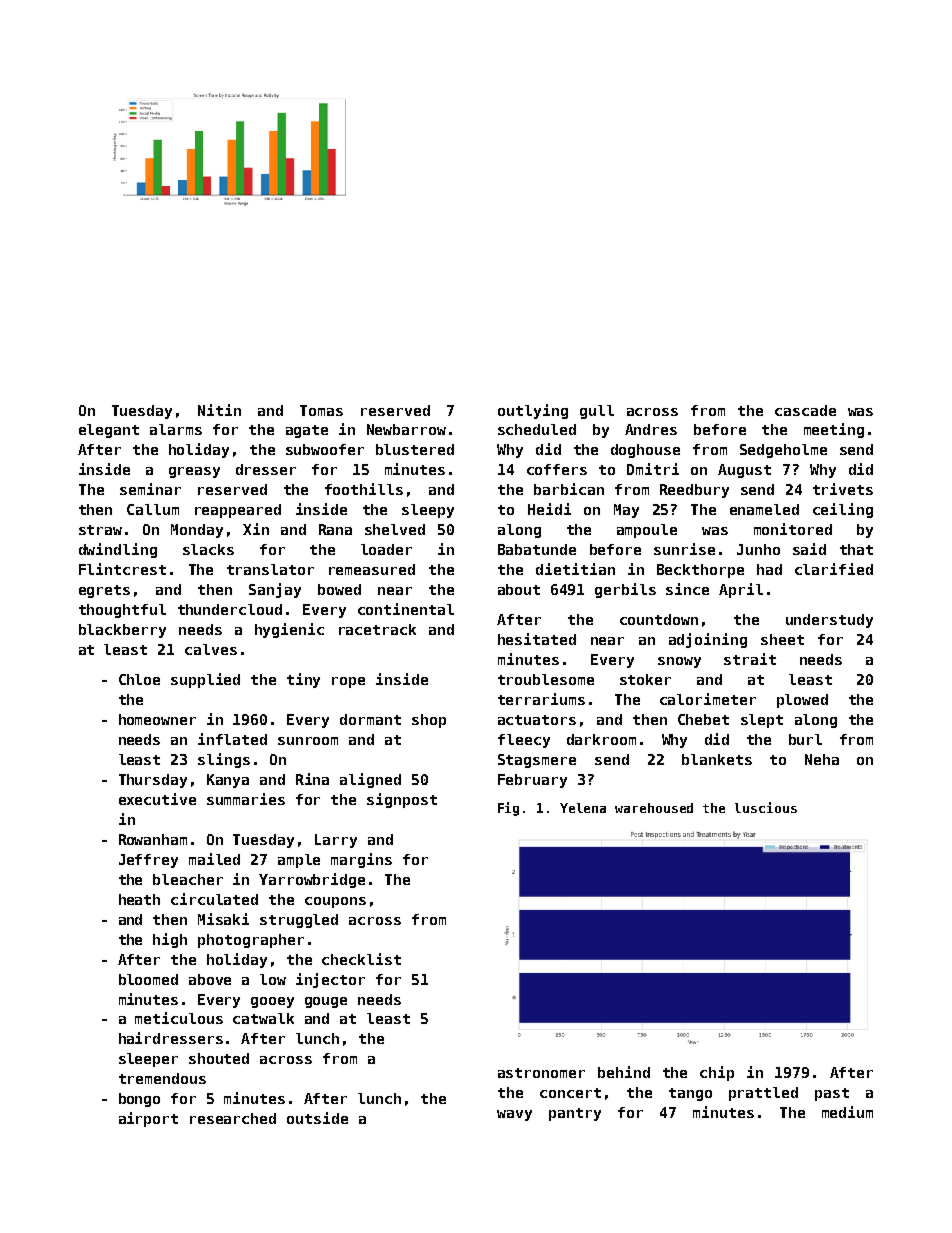 The width and height of the document is (952, 1233). I want to click on sunrise, so click(684, 549).
